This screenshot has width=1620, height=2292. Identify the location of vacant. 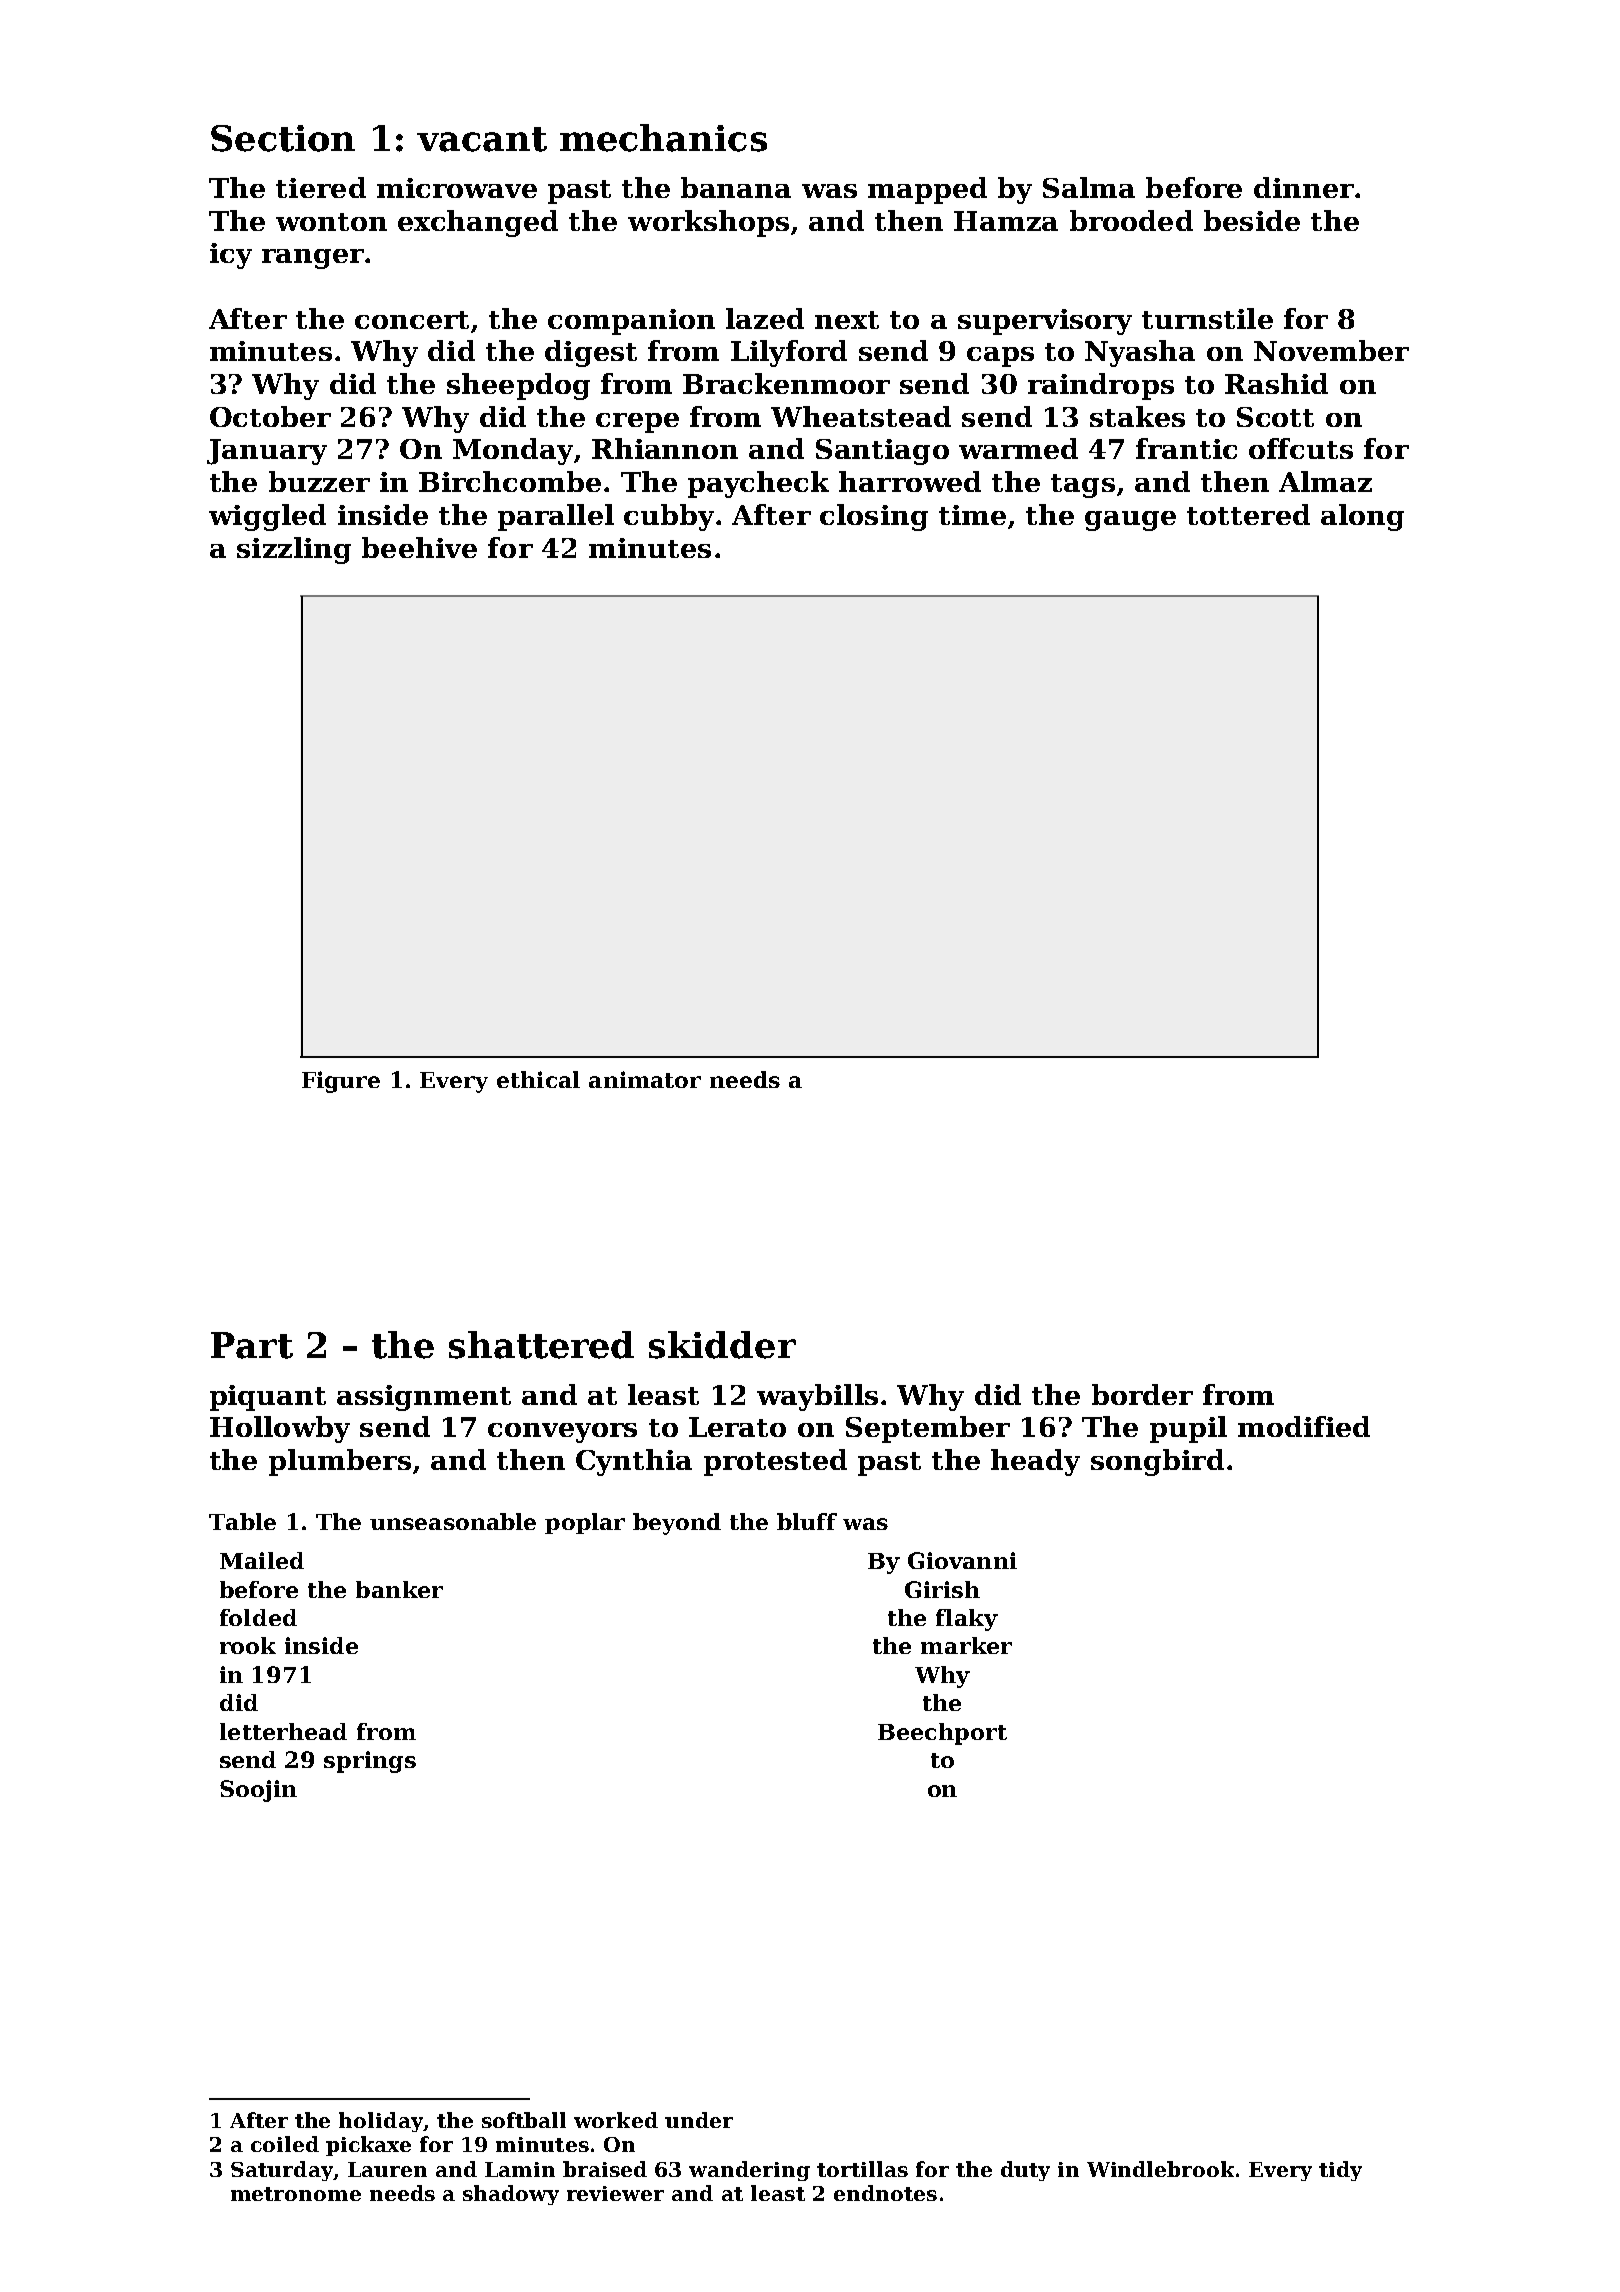
(482, 139).
